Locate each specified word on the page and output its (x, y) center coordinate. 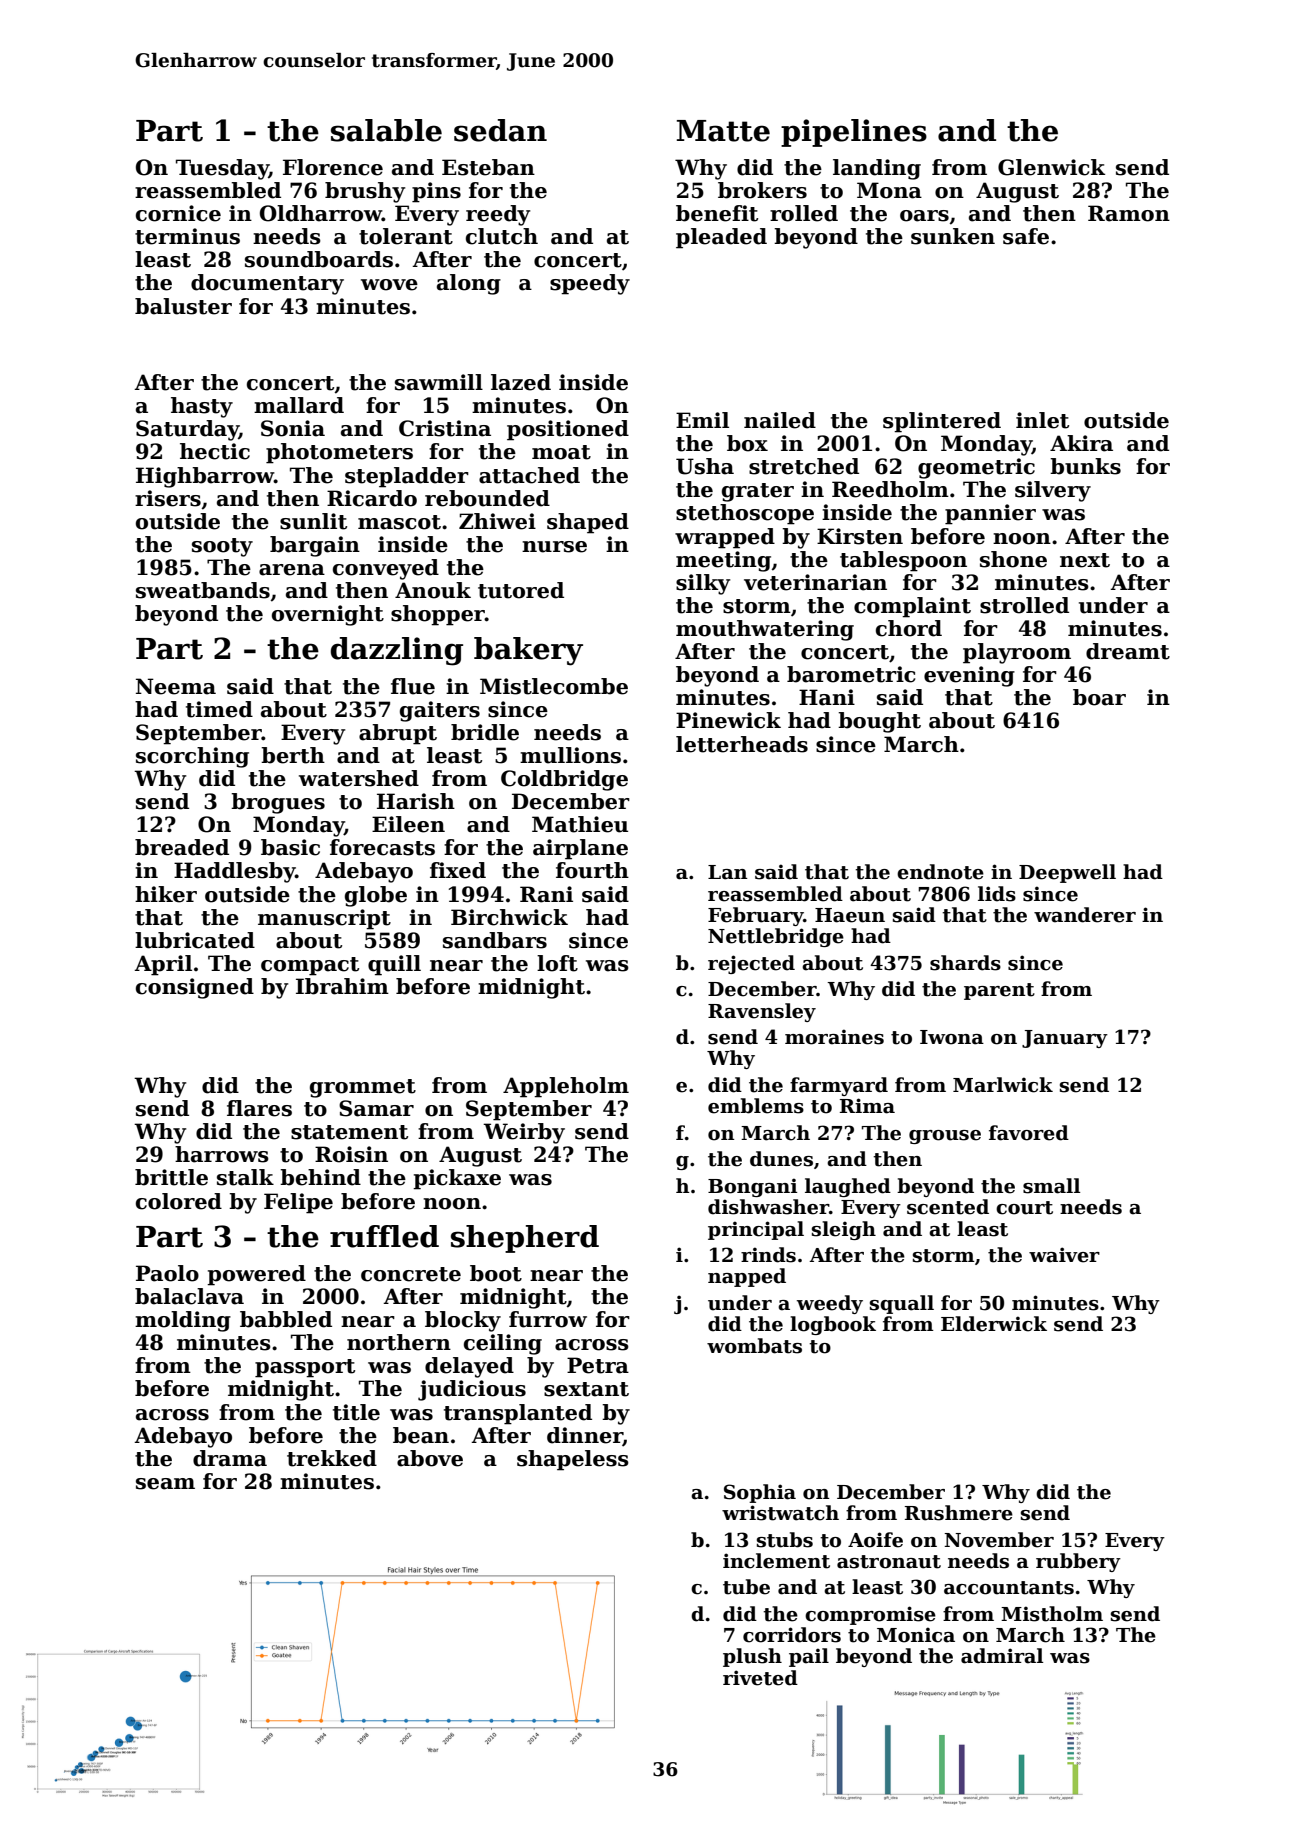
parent (999, 991)
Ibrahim (342, 986)
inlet (1042, 420)
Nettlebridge (776, 937)
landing (877, 169)
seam (165, 1484)
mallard (299, 405)
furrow (548, 1319)
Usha (705, 466)
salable (386, 130)
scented (948, 1207)
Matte (723, 131)
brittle (171, 1177)
